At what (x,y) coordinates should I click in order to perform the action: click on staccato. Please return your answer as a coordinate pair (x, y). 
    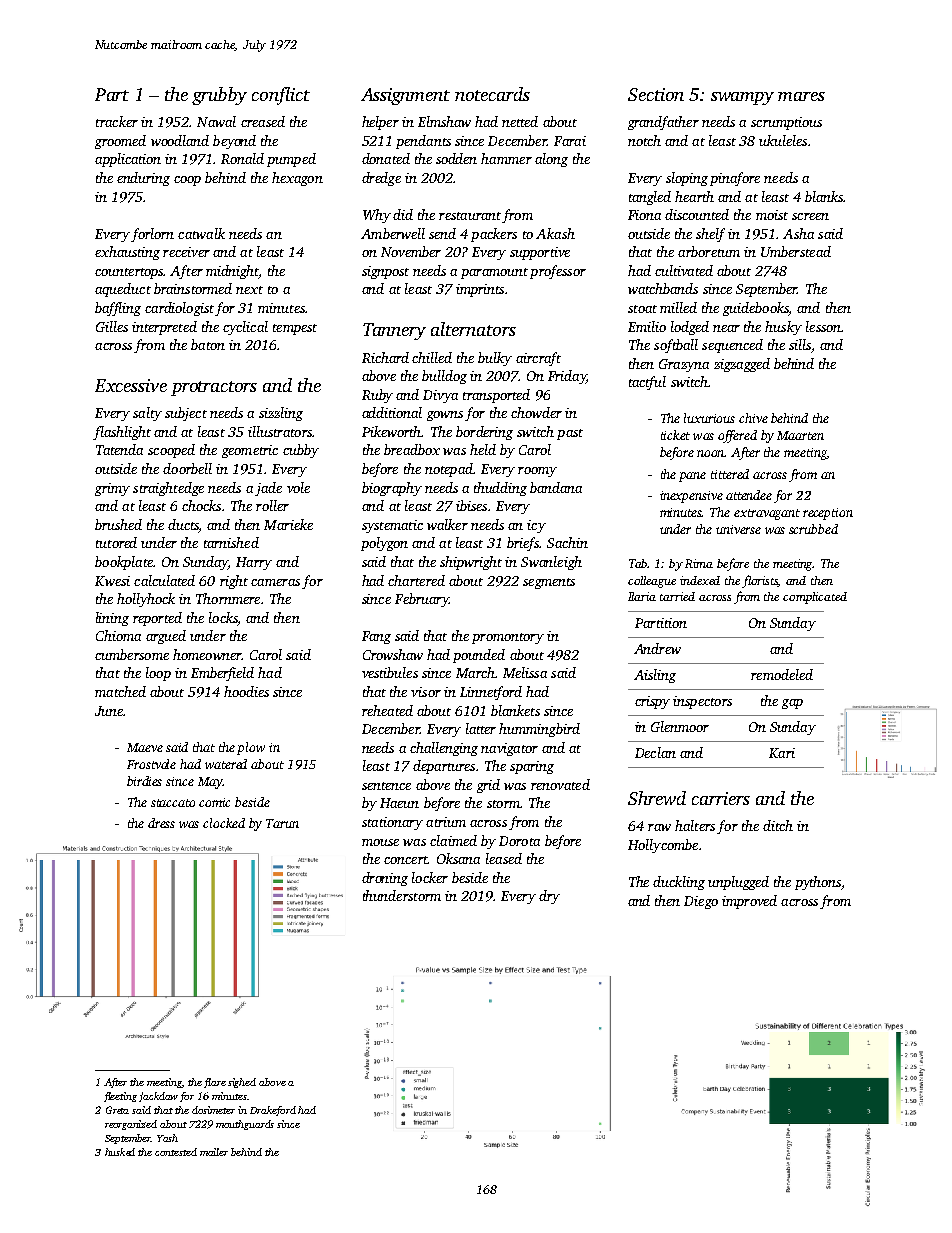
    Looking at the image, I should click on (173, 803).
